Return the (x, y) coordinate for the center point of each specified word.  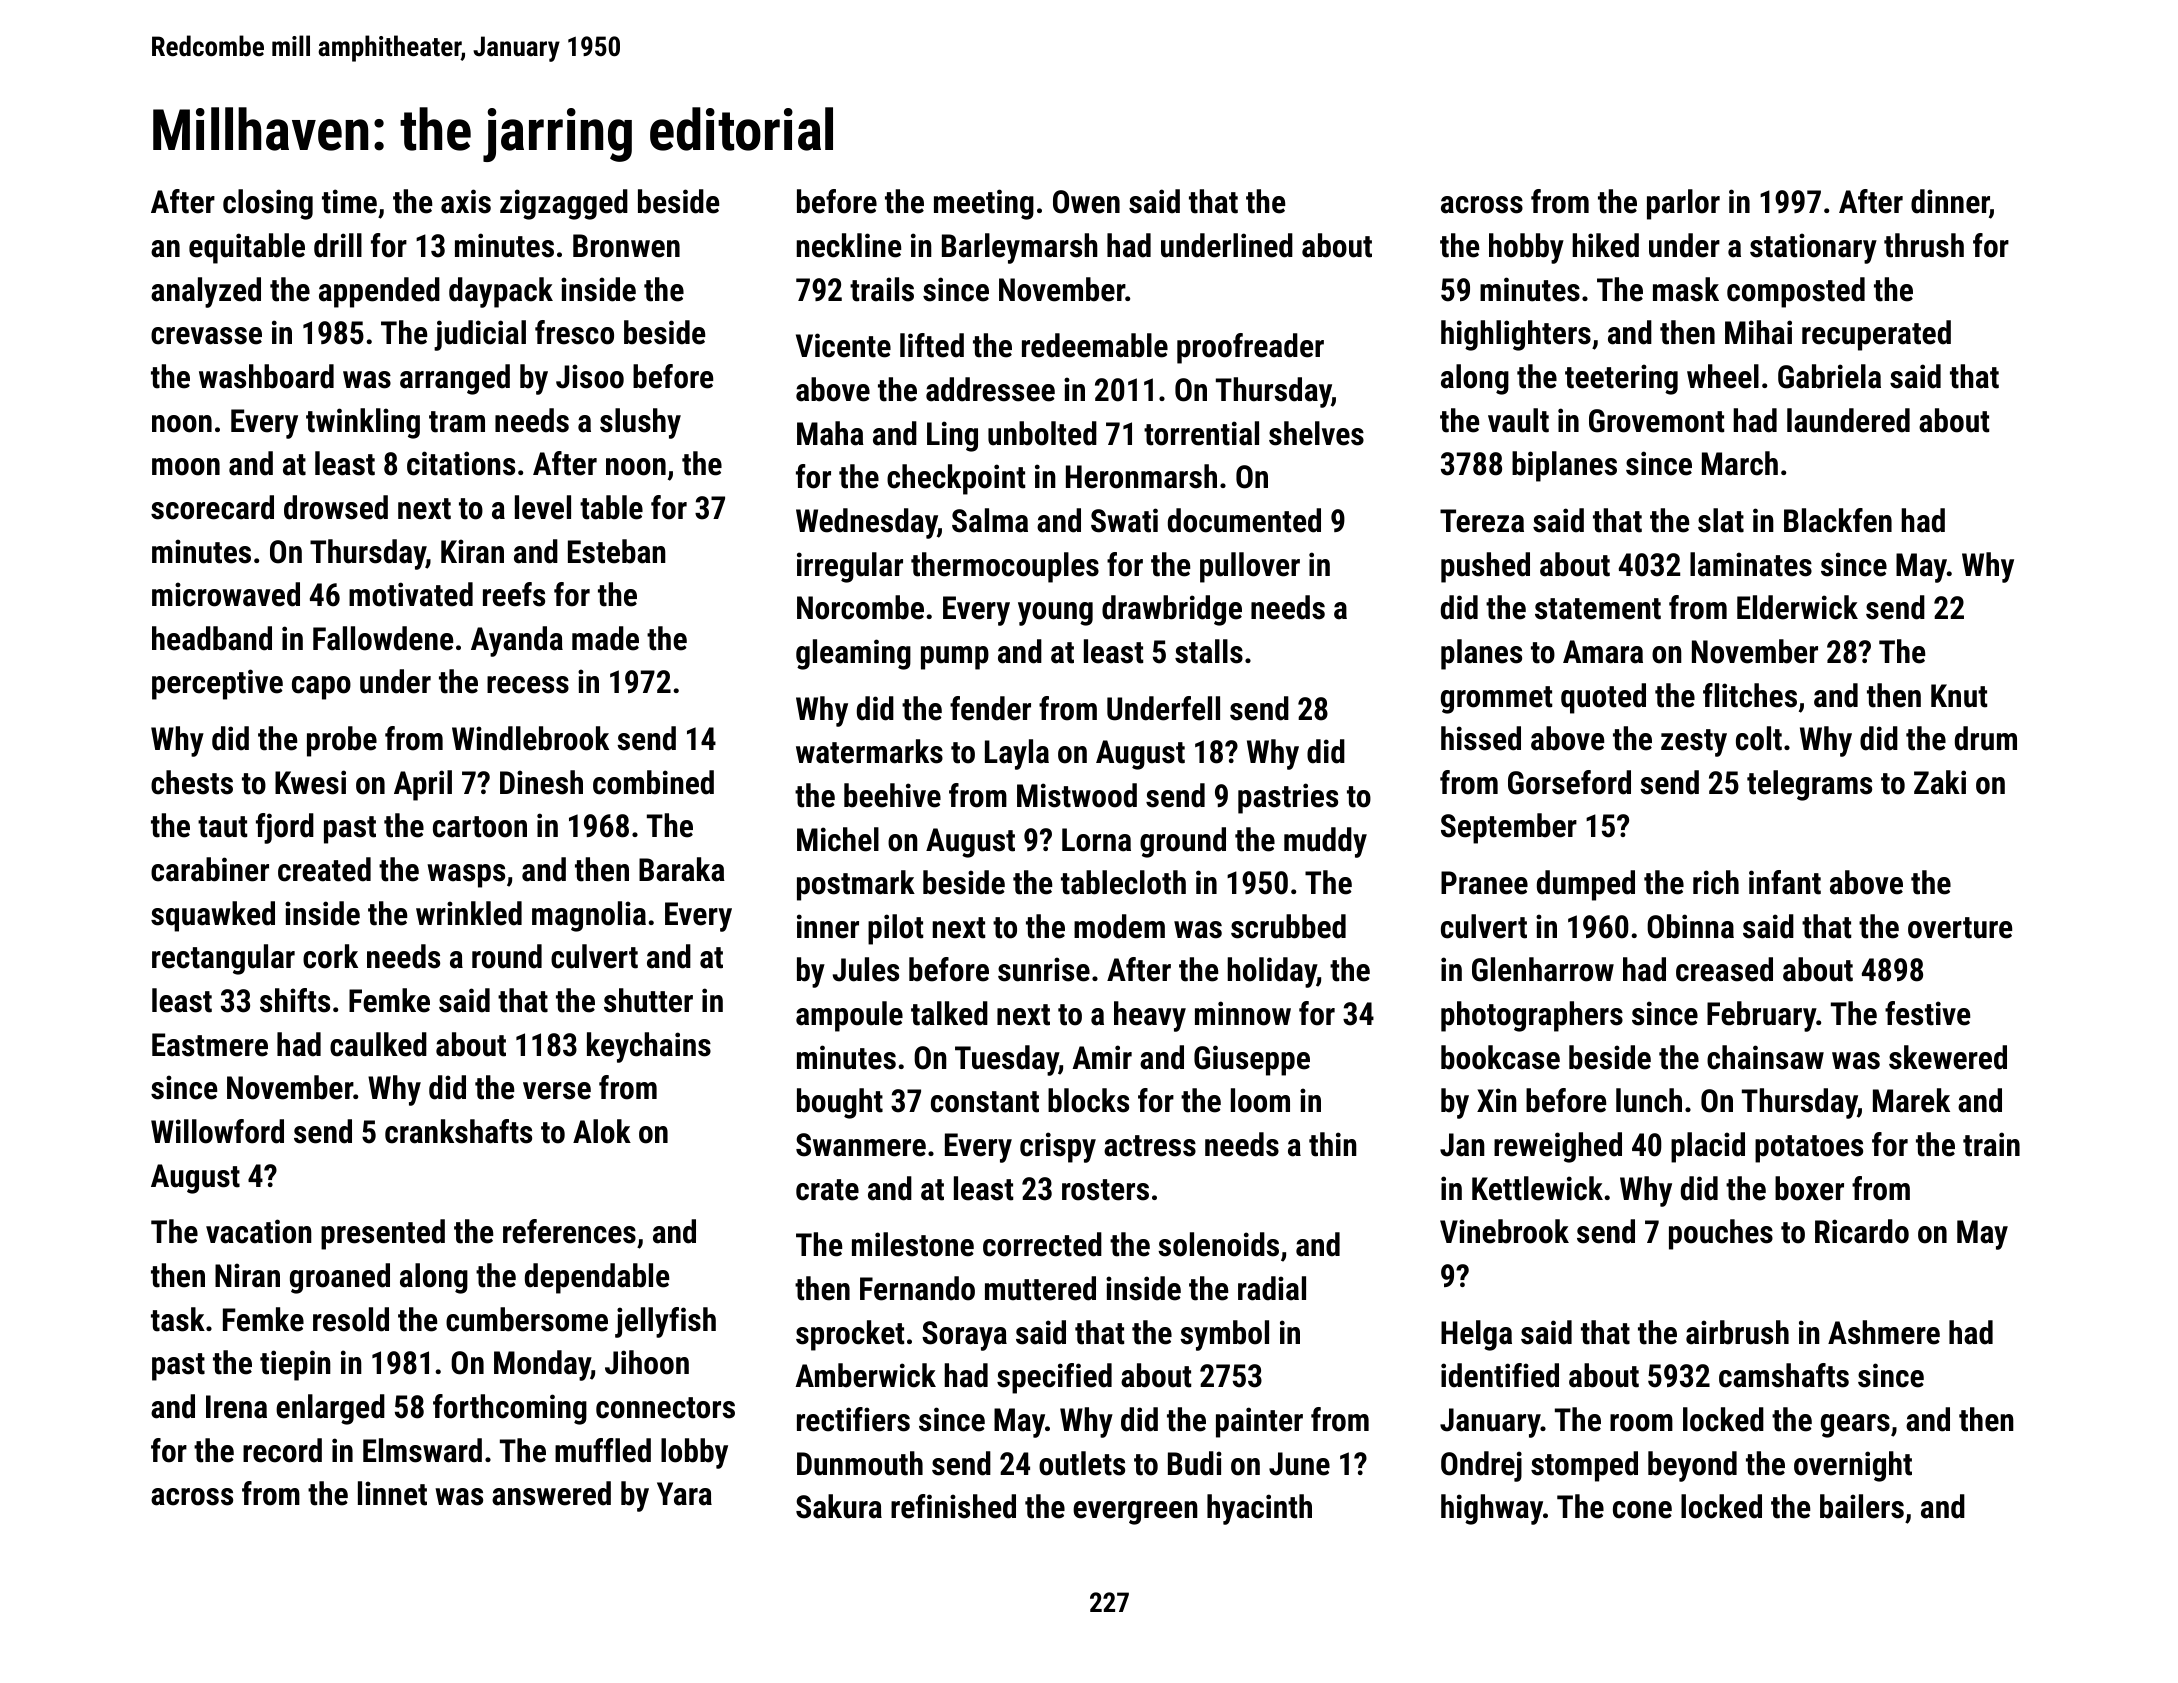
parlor (1683, 204)
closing (268, 204)
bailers (1862, 1506)
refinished (953, 1506)
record (282, 1450)
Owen (1086, 202)
